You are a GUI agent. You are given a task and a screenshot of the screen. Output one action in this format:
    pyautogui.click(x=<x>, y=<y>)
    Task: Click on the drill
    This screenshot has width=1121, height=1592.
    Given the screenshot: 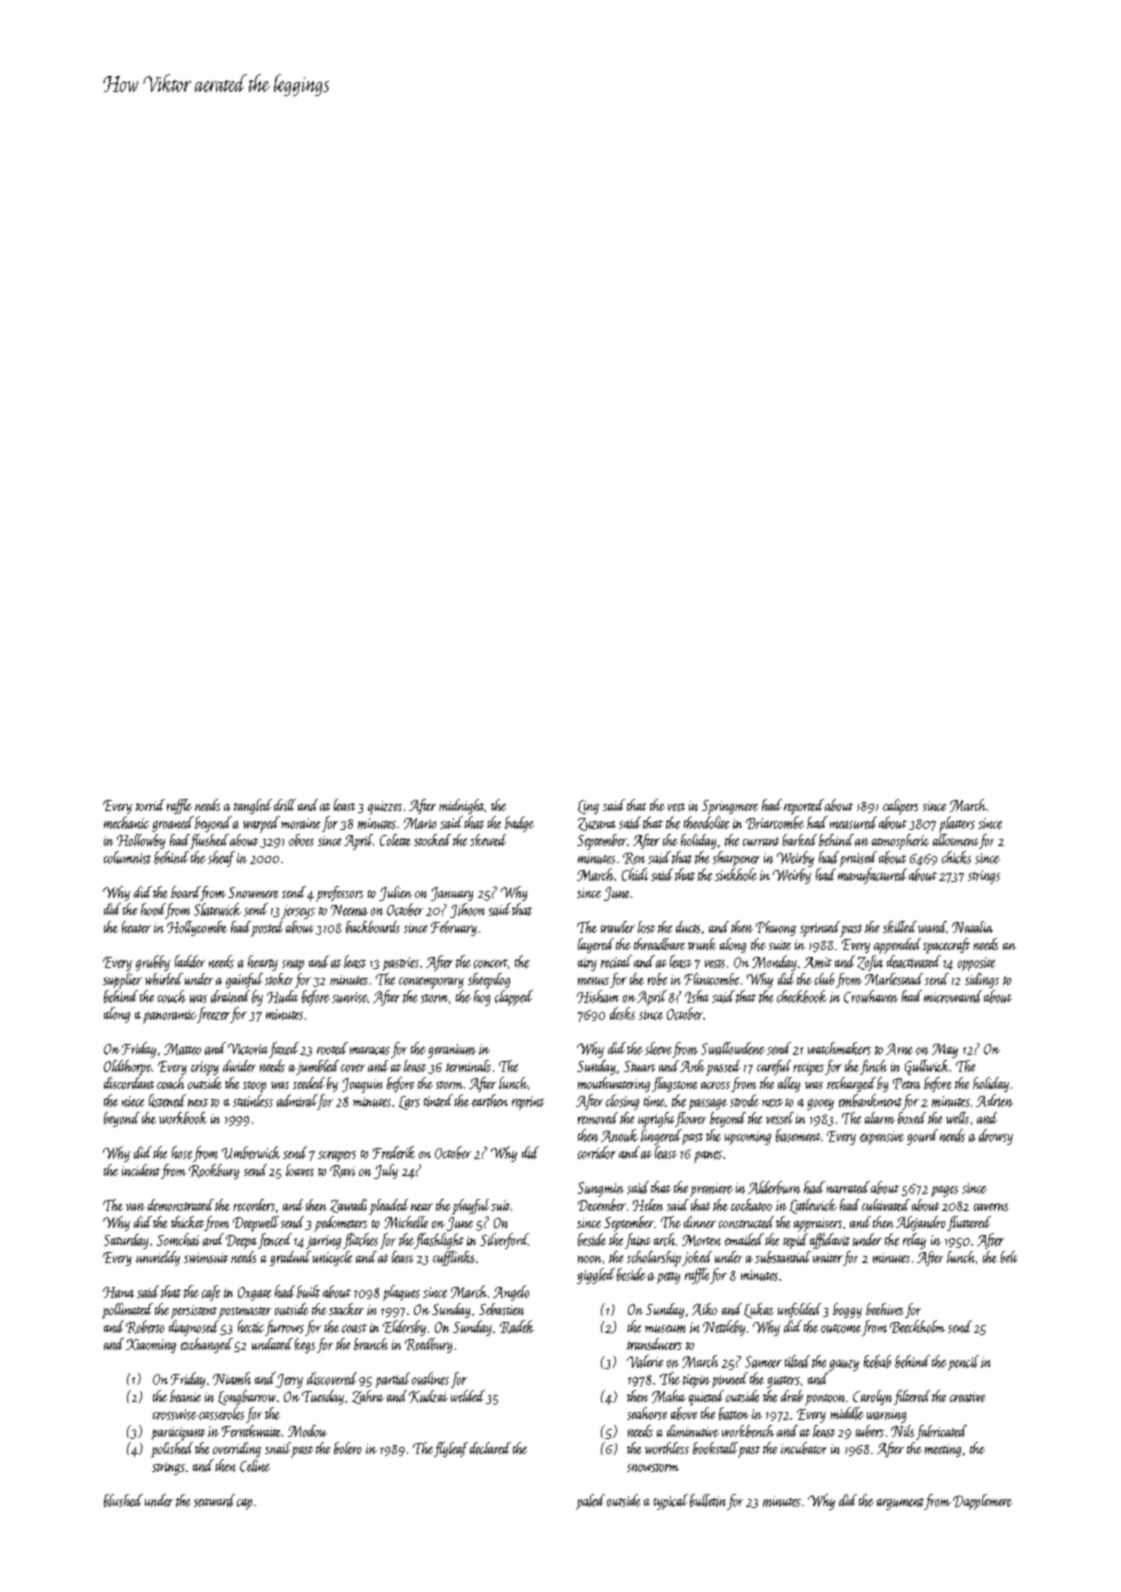 What is the action you would take?
    pyautogui.click(x=285, y=805)
